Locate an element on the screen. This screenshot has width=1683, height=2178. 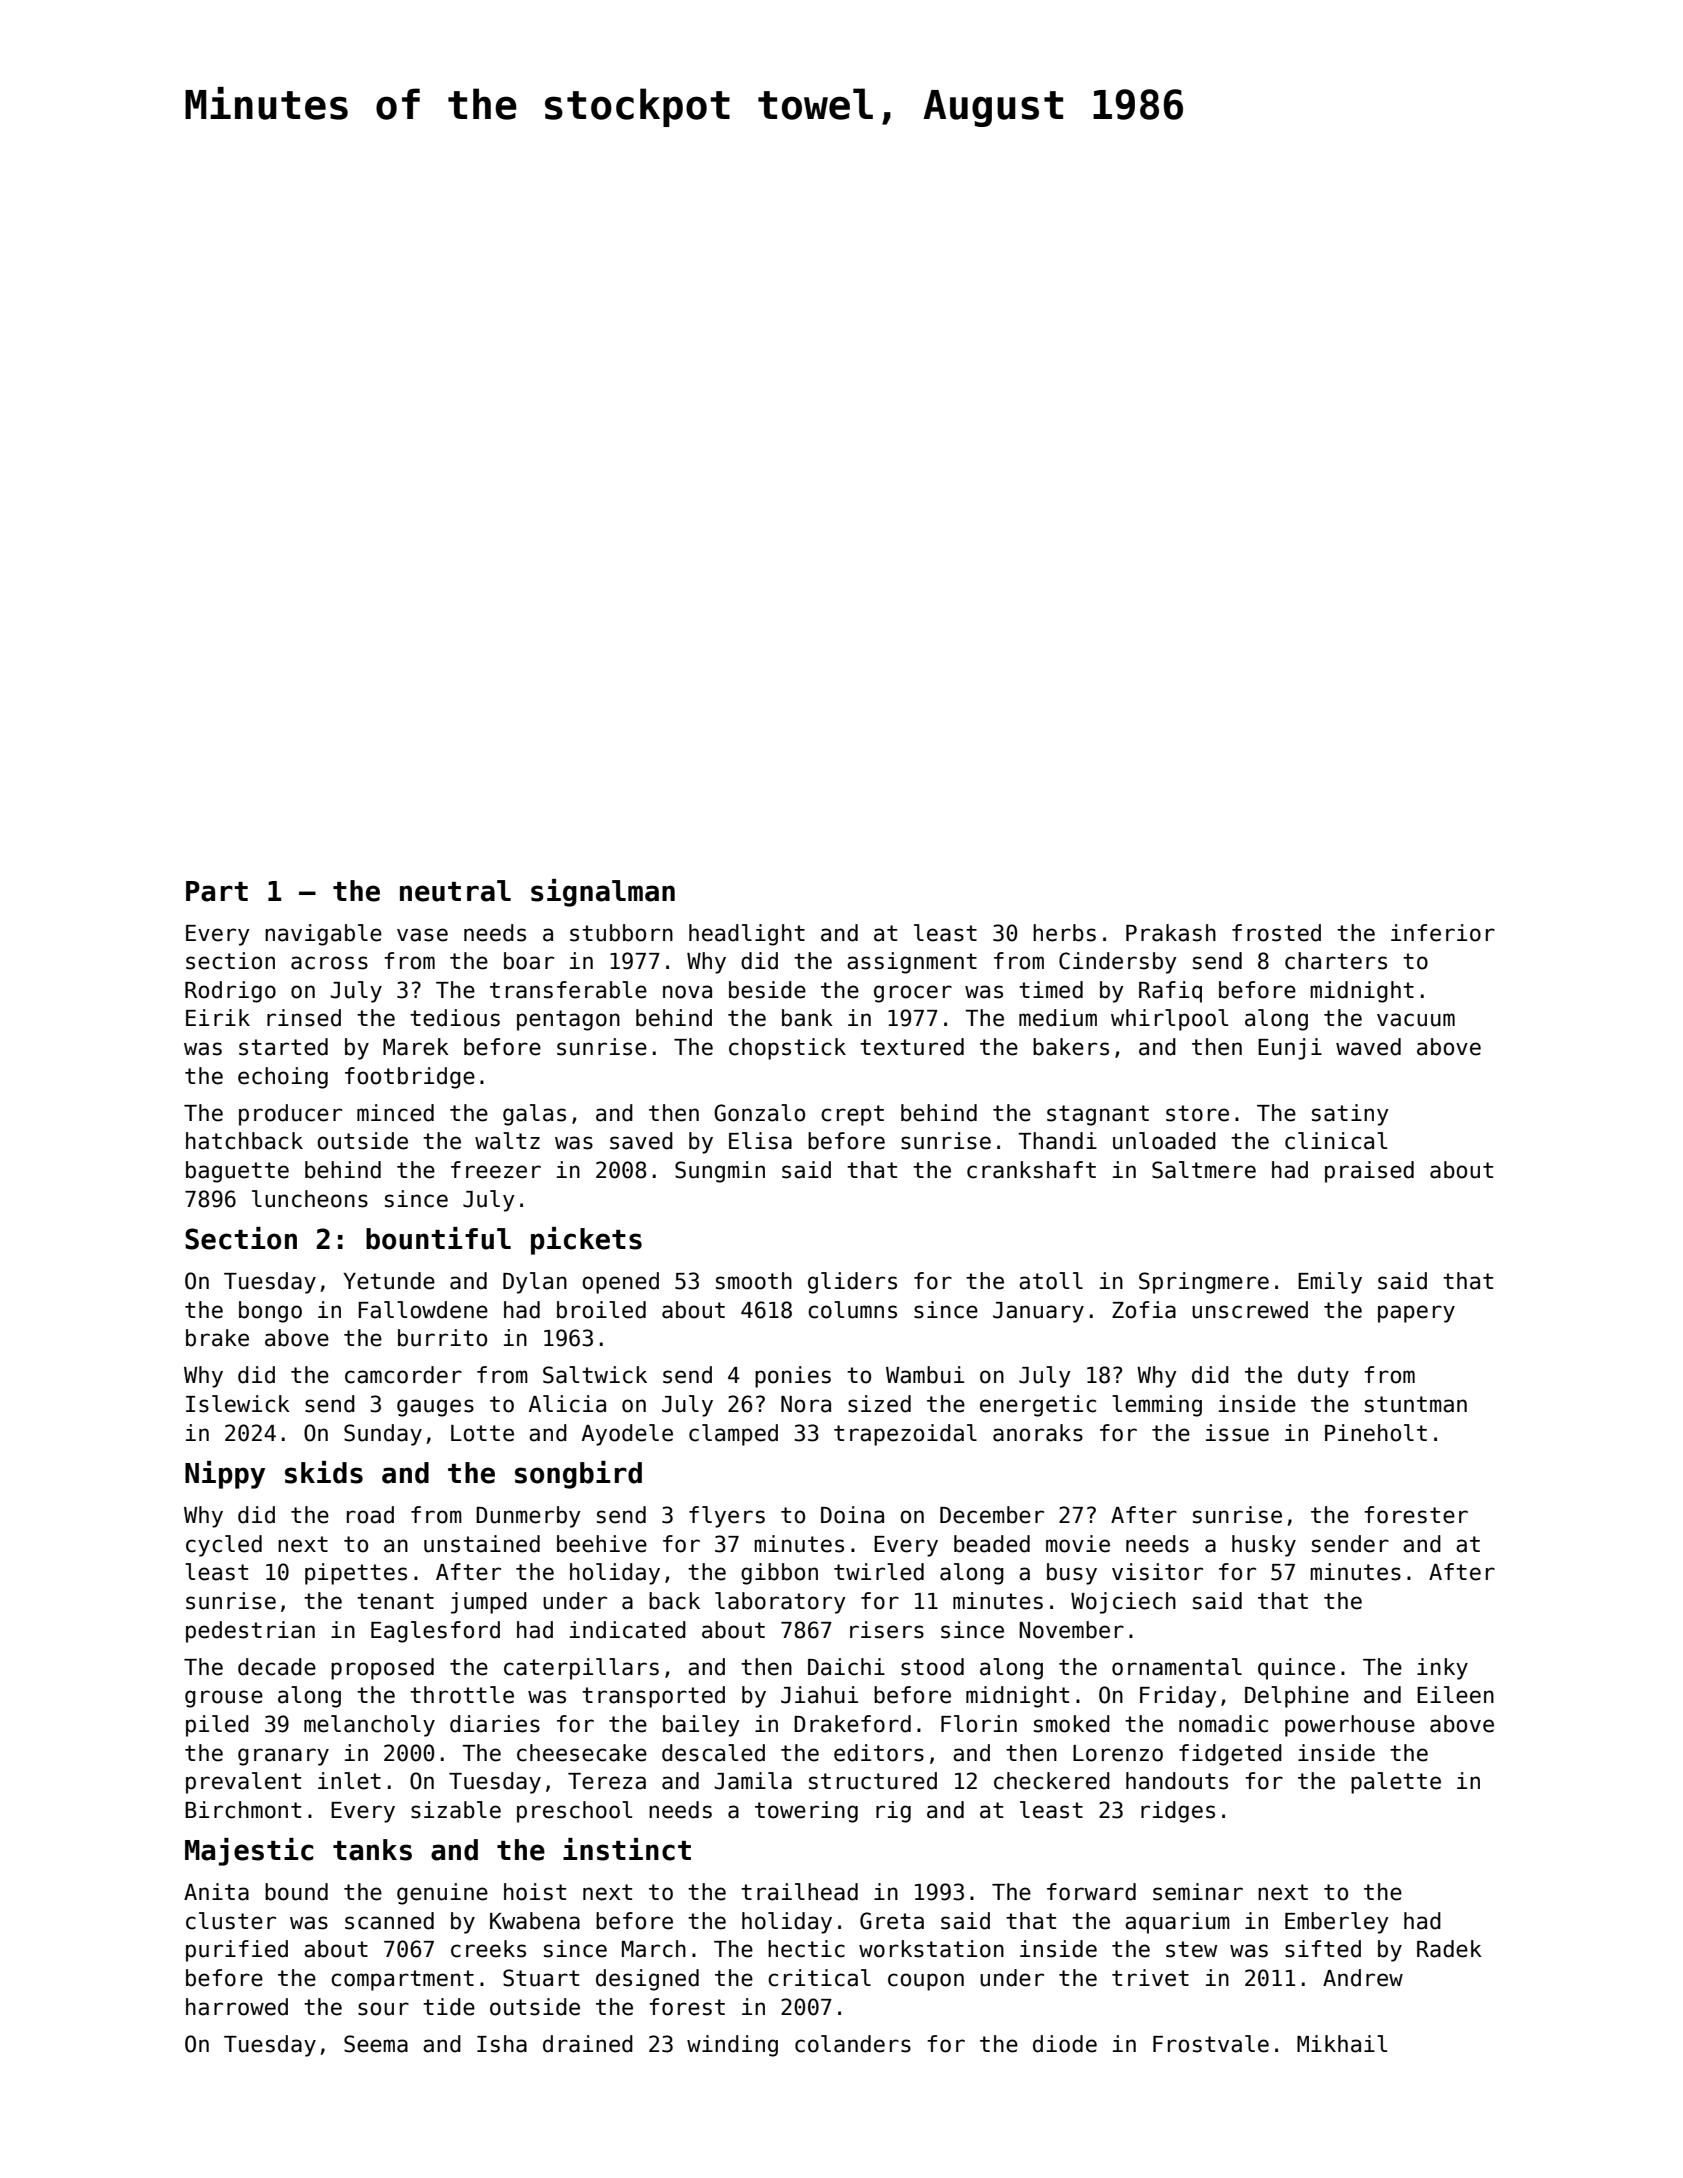
colanders is located at coordinates (853, 2044).
